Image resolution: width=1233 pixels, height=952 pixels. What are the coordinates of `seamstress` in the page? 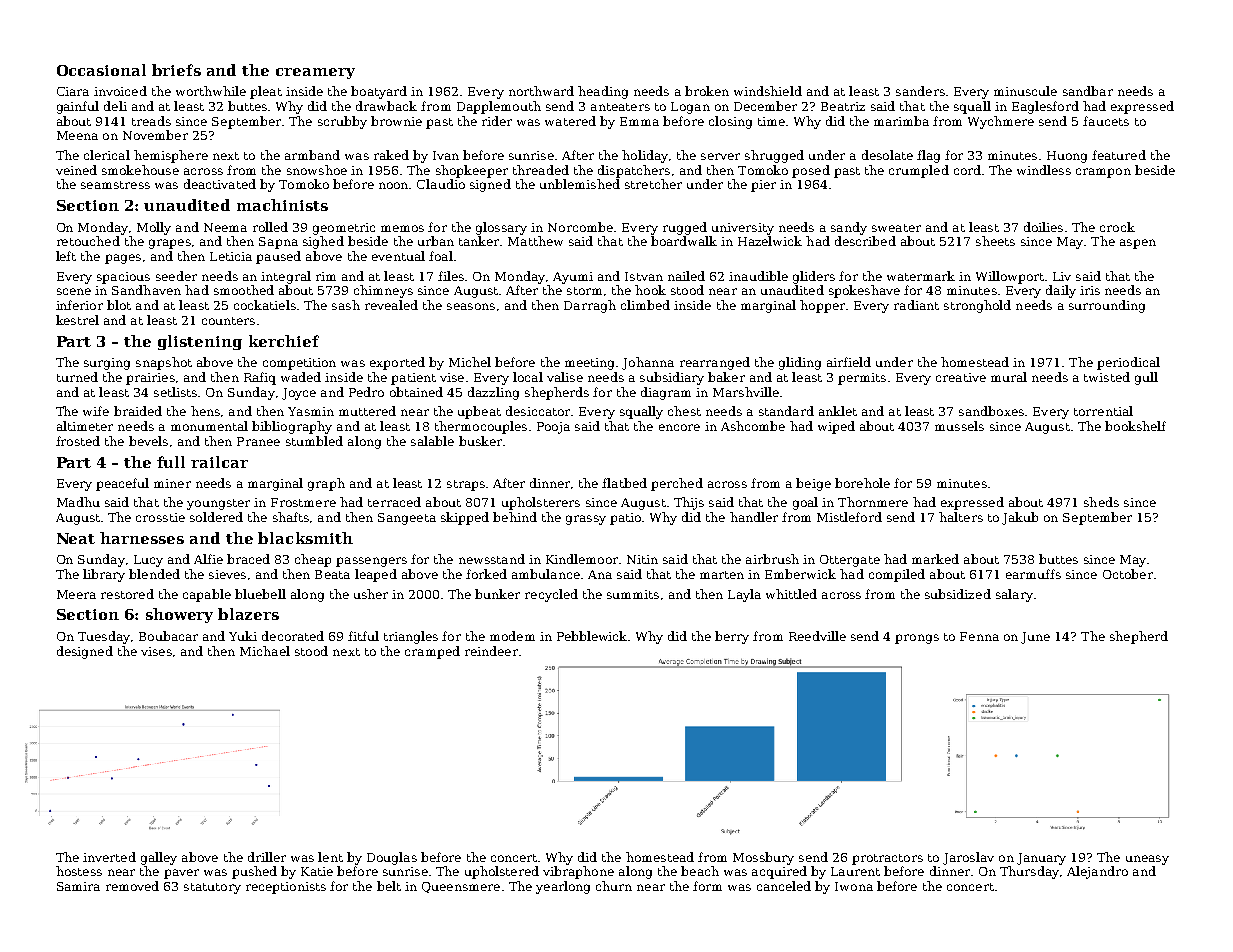 It's located at (115, 185).
